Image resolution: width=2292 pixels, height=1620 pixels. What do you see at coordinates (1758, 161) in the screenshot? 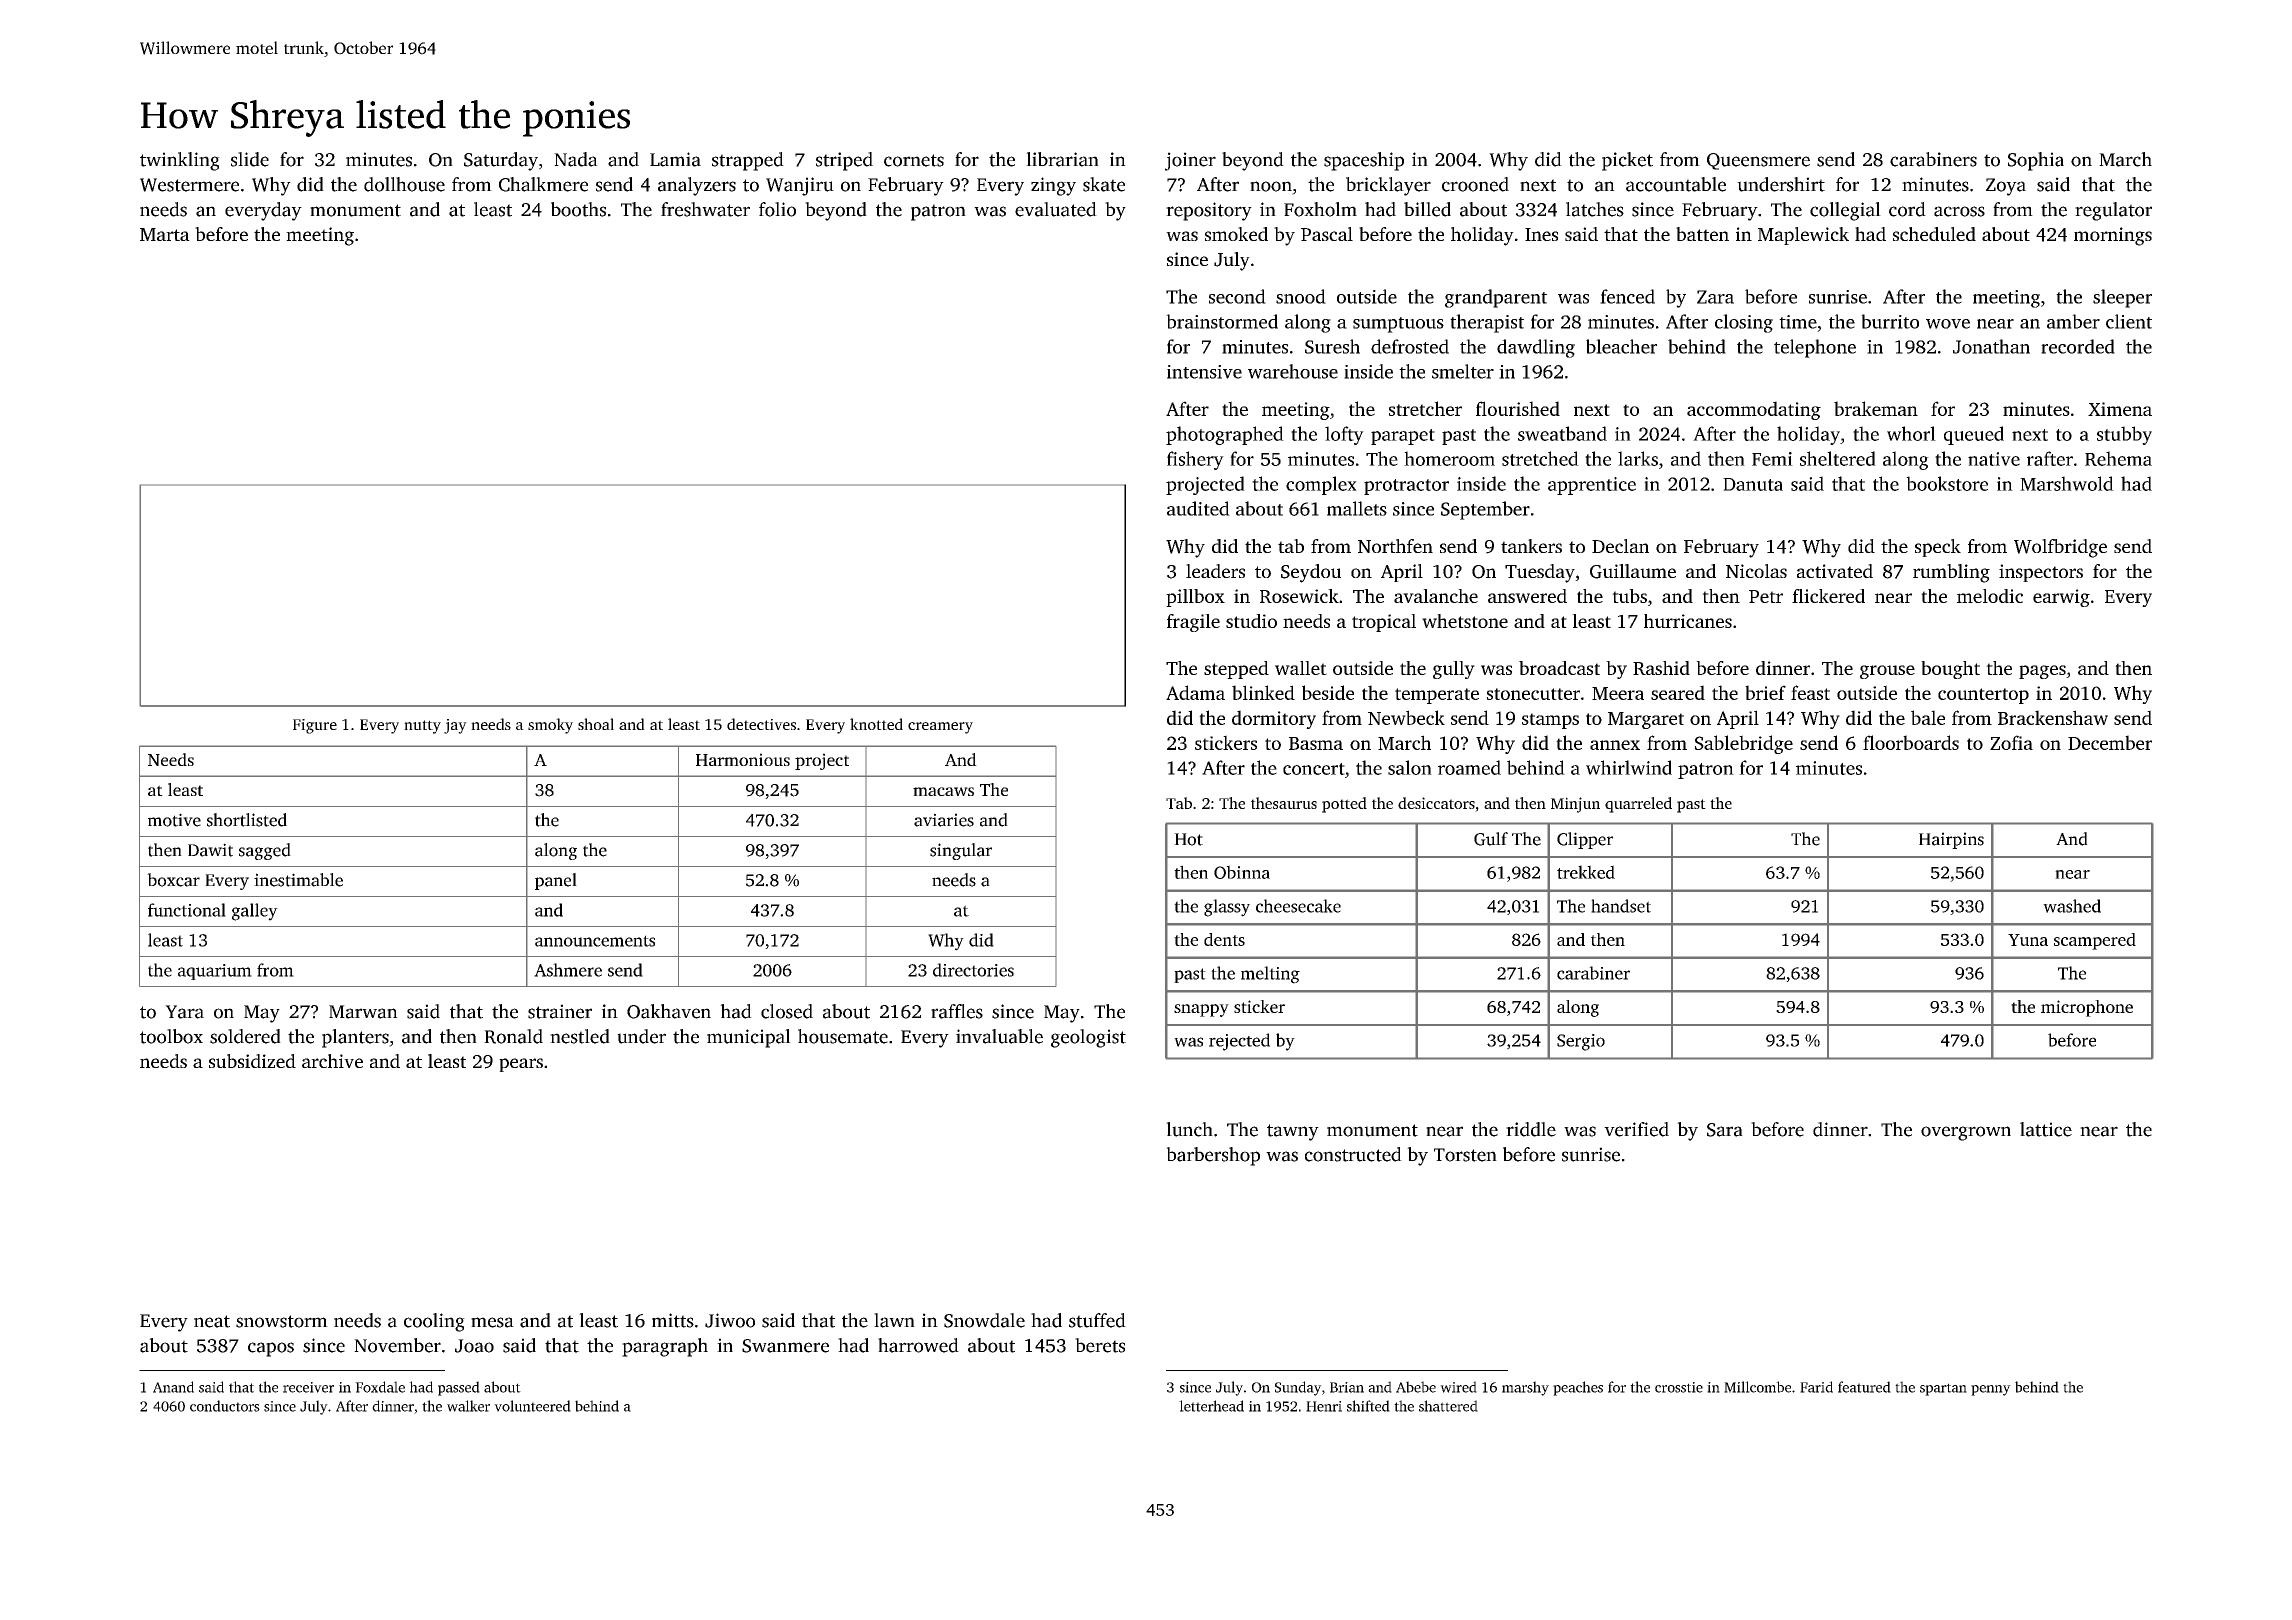
I see `Queensmere` at bounding box center [1758, 161].
